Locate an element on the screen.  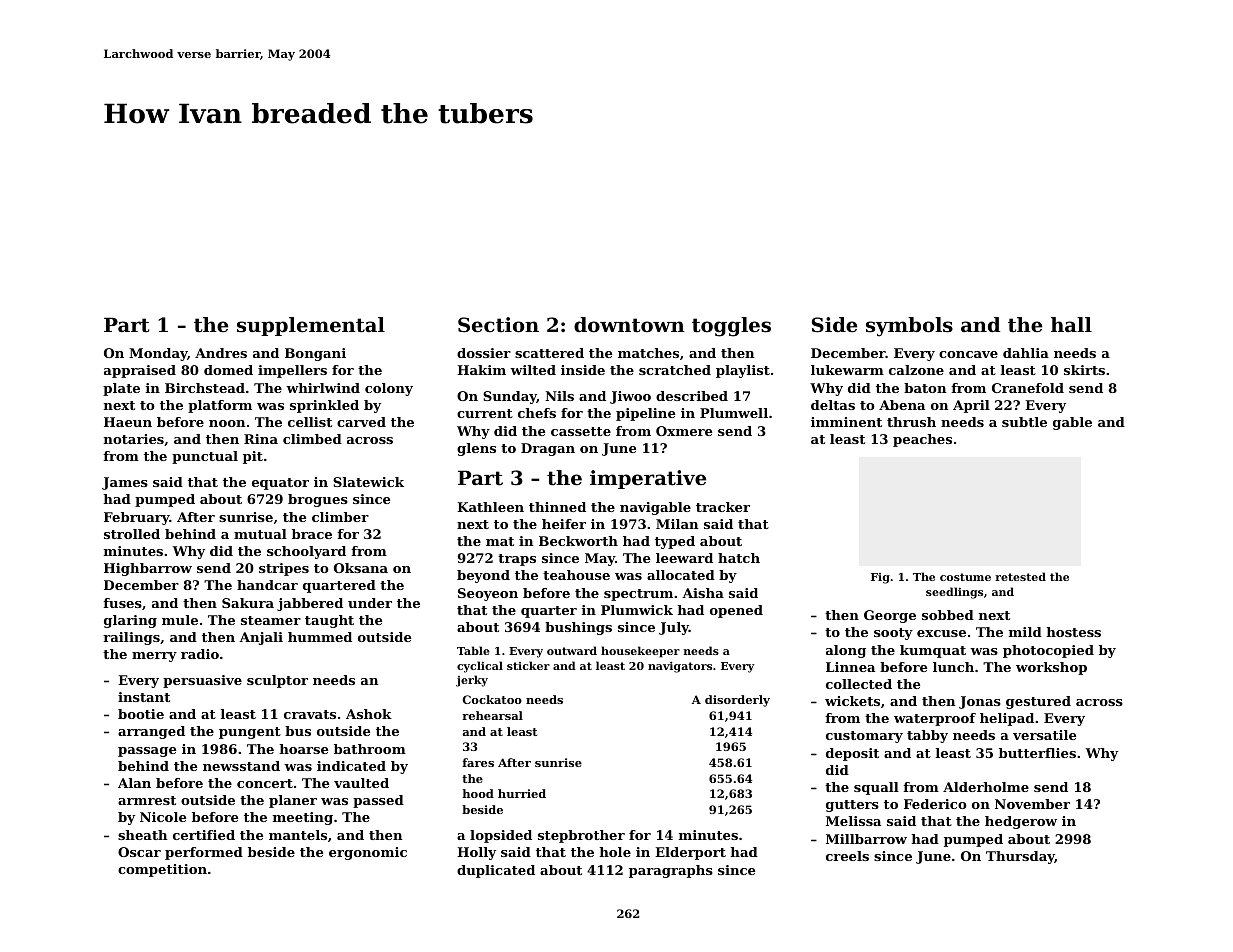
subtle is located at coordinates (1024, 422).
